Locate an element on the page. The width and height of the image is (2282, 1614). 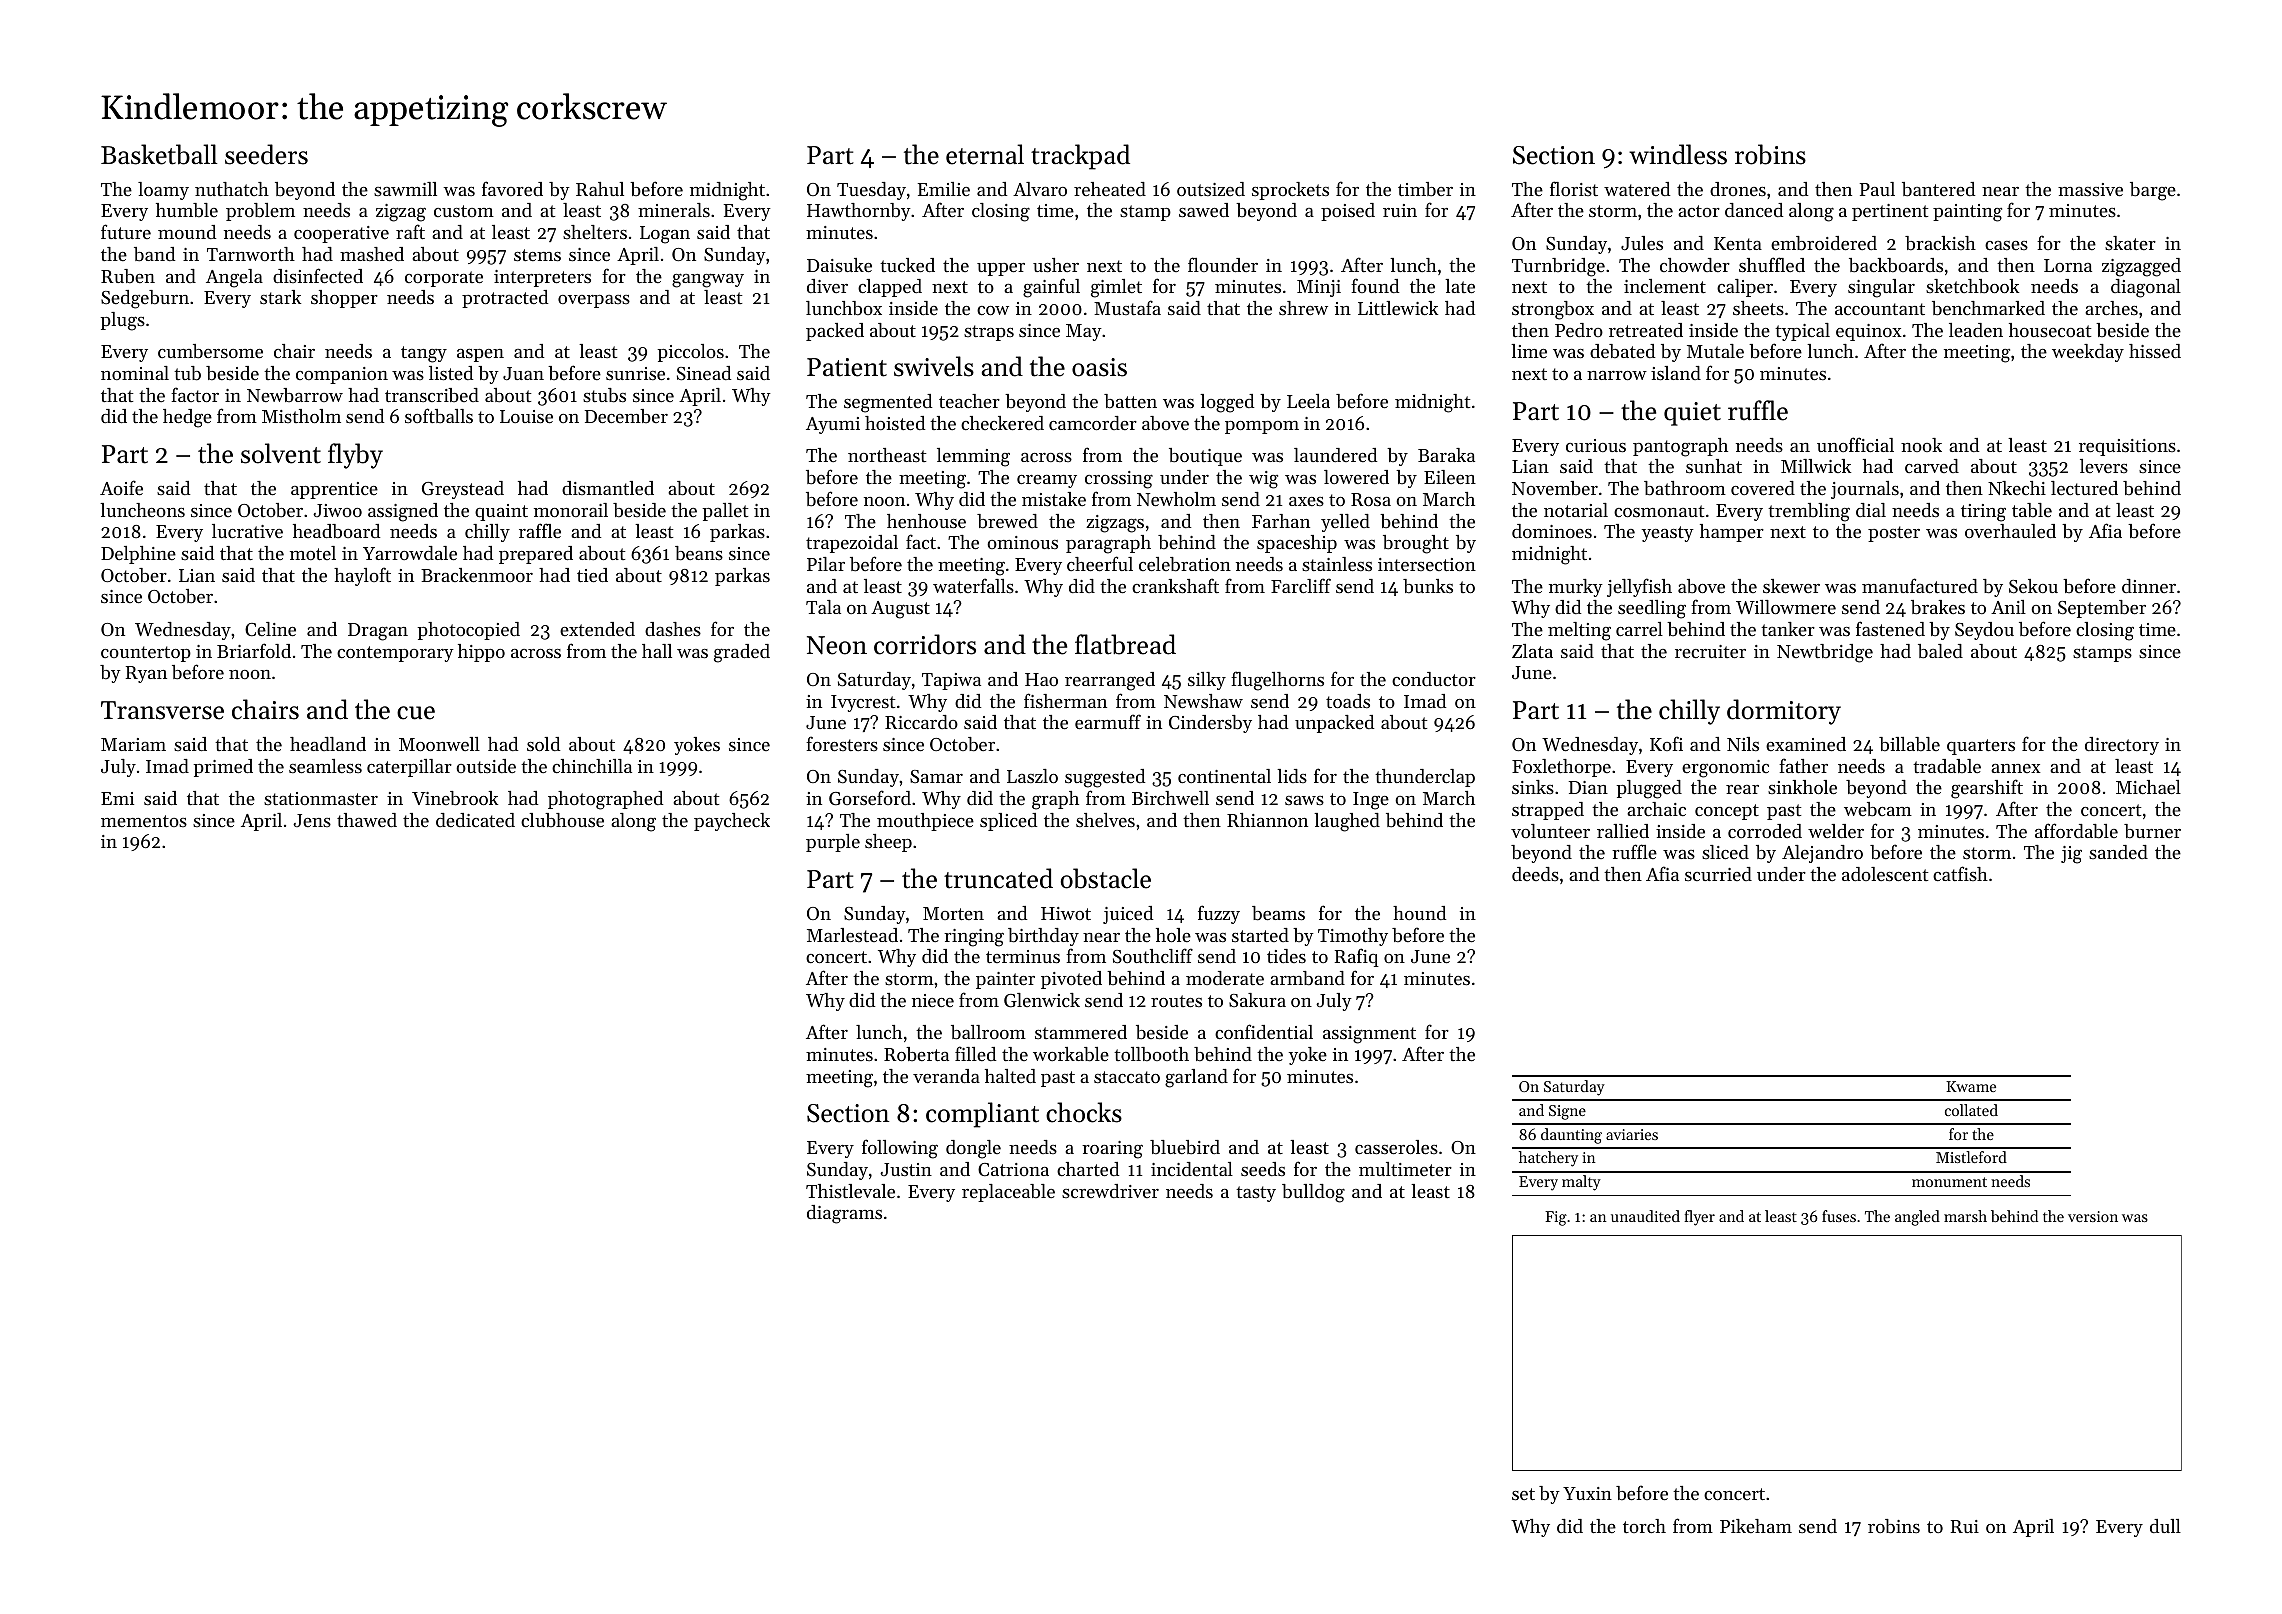
favored is located at coordinates (512, 188).
